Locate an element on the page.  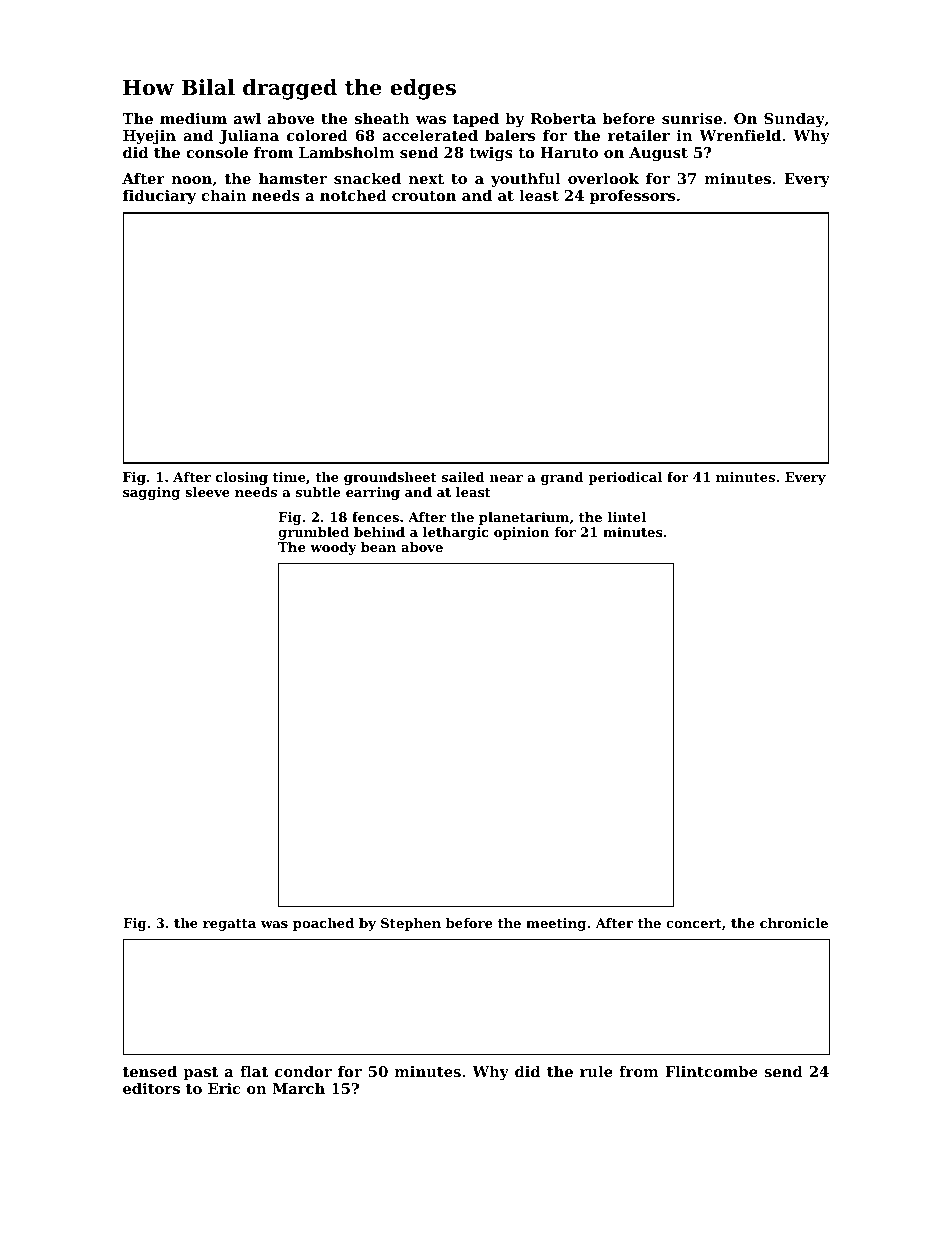
lintel is located at coordinates (627, 517).
